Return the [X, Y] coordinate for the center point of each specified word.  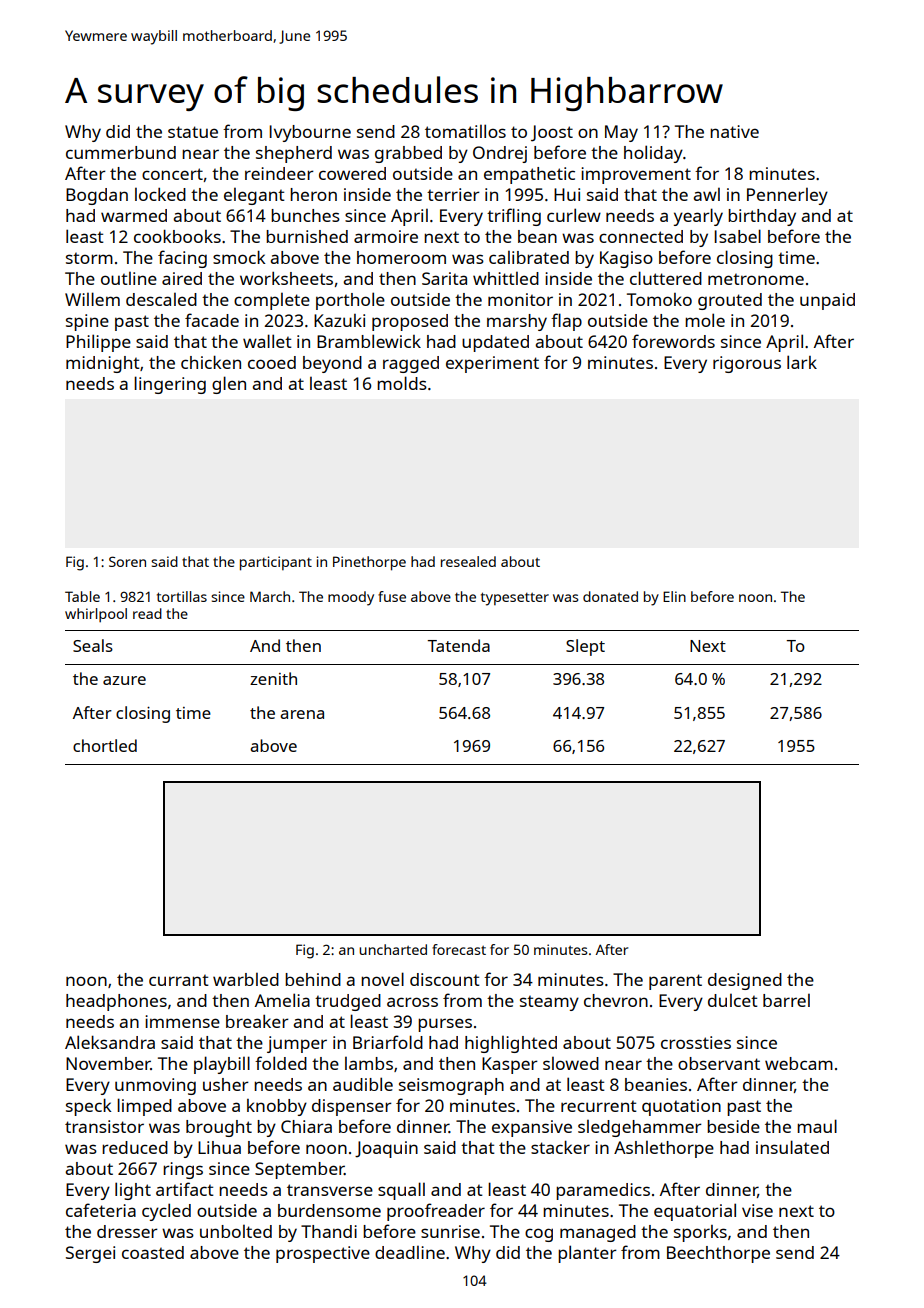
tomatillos [465, 131]
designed [745, 981]
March [270, 596]
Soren [127, 561]
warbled [246, 979]
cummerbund [121, 152]
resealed [468, 561]
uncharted [393, 949]
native [734, 131]
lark [802, 362]
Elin [674, 596]
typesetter [515, 599]
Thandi [329, 1231]
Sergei [90, 1254]
